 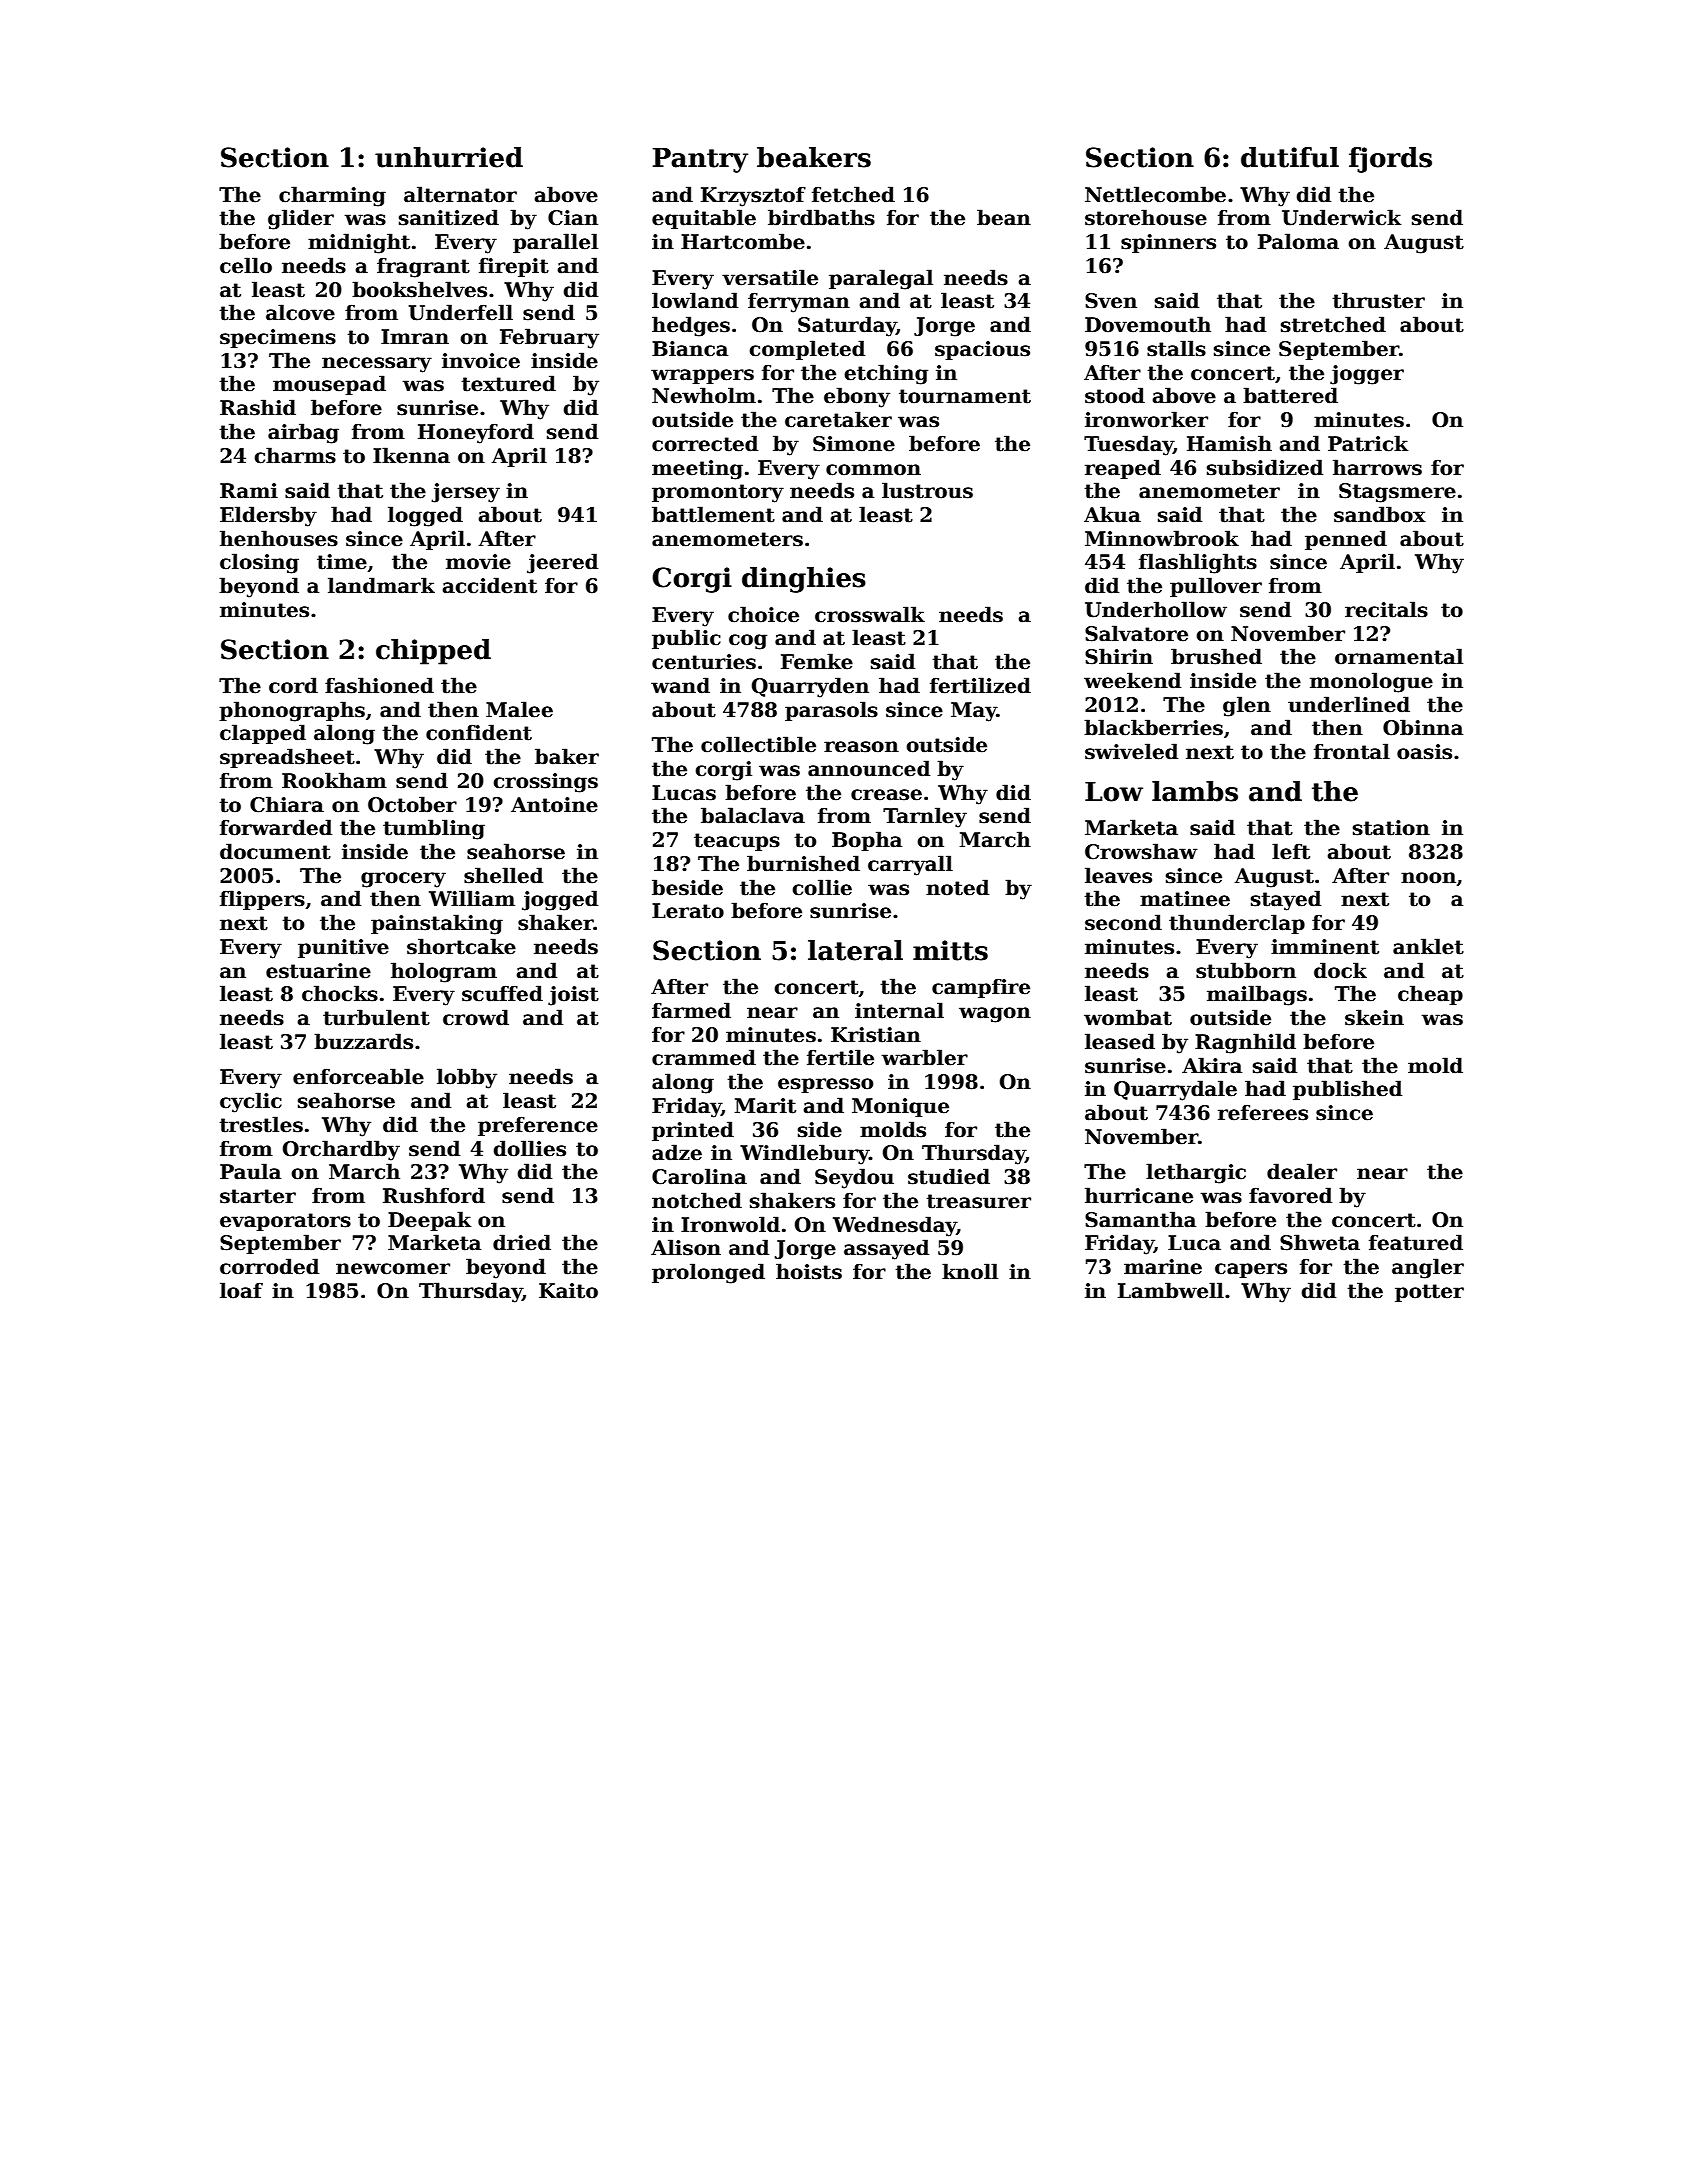 I want to click on charming, so click(x=332, y=196).
